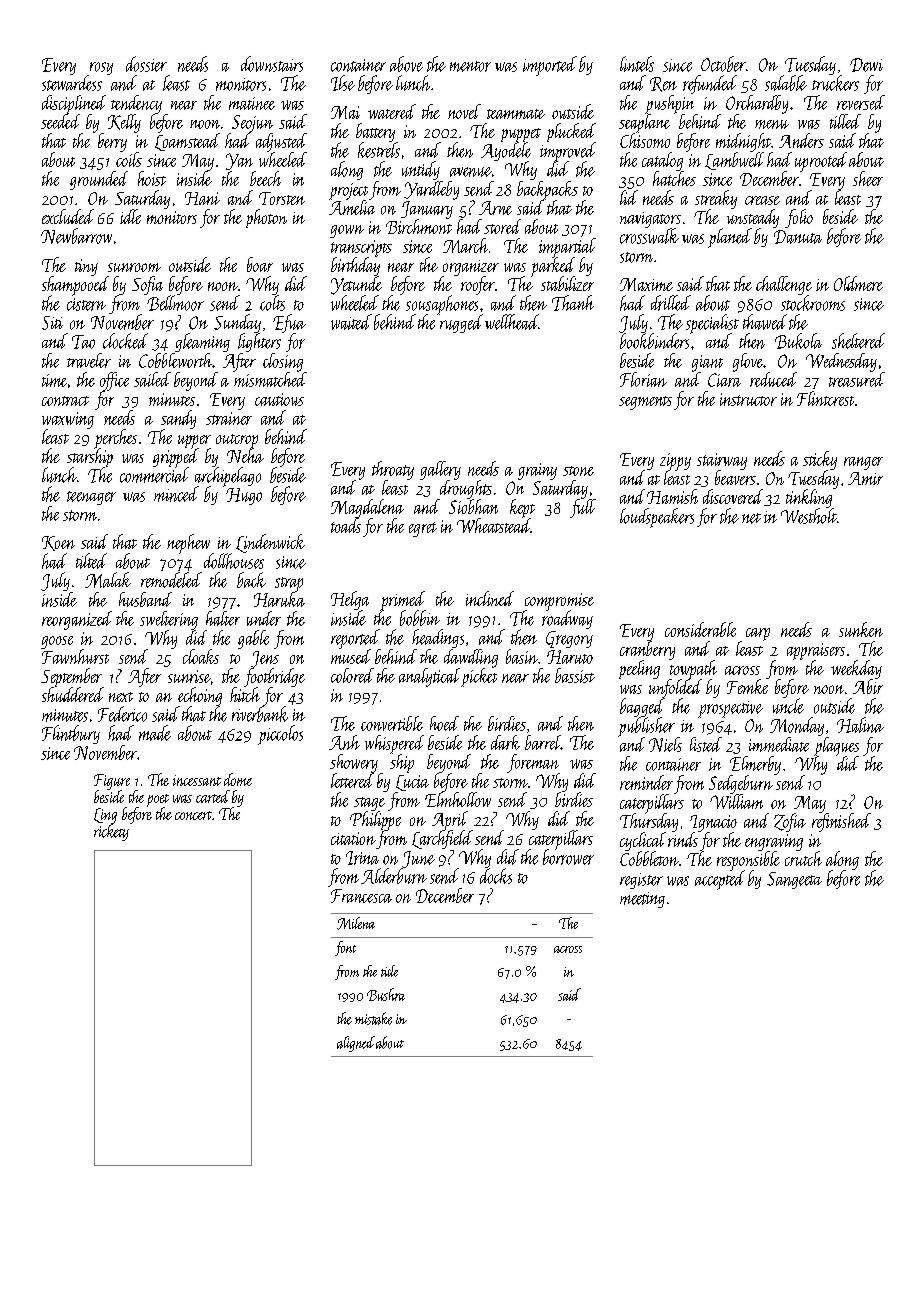 Image resolution: width=924 pixels, height=1308 pixels. I want to click on Newbarrow, so click(76, 236).
